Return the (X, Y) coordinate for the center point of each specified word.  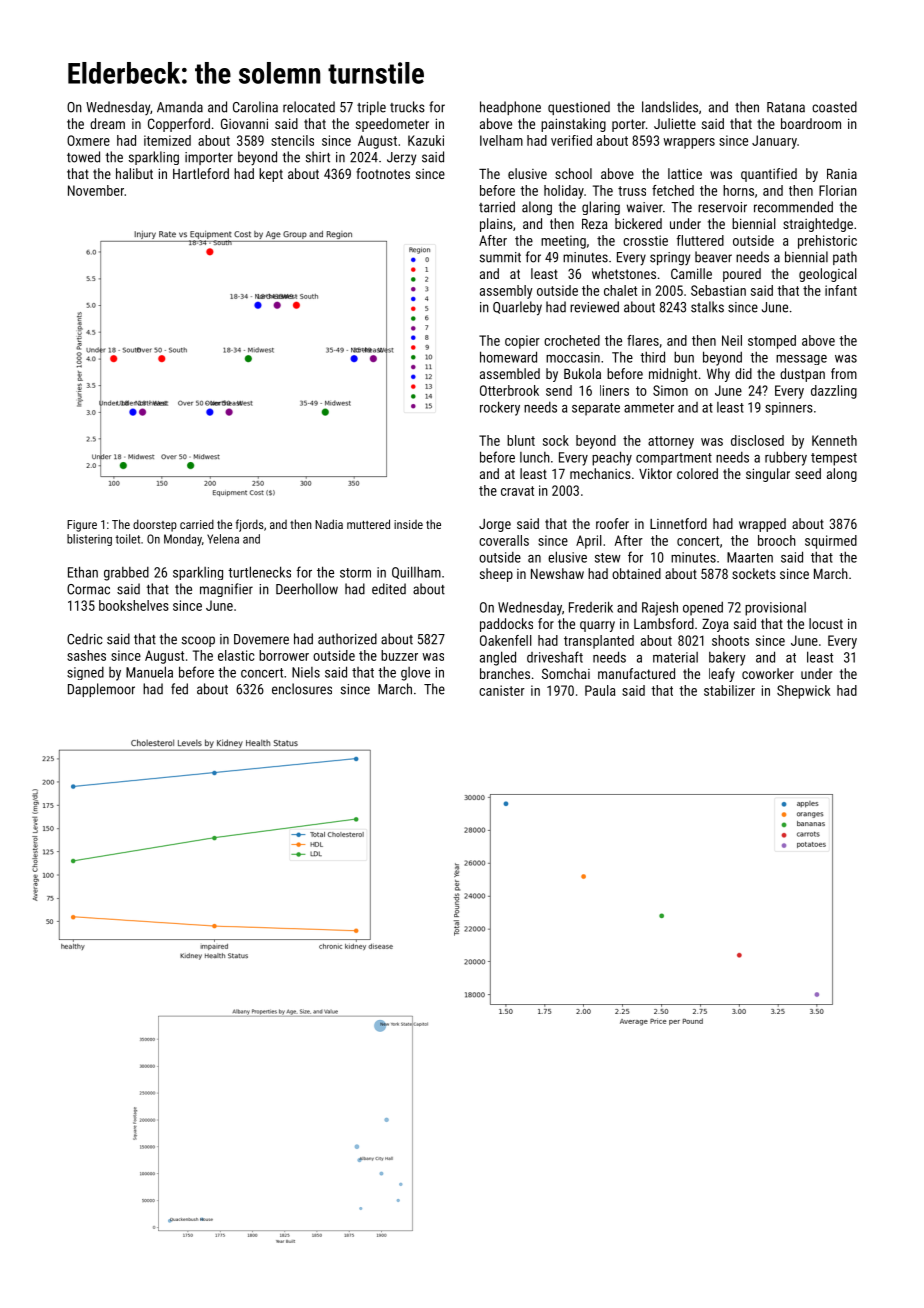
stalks (707, 307)
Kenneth (834, 440)
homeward (508, 357)
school (573, 173)
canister (502, 690)
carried (197, 524)
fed (179, 689)
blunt (521, 440)
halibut (134, 173)
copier (522, 342)
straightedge (818, 225)
